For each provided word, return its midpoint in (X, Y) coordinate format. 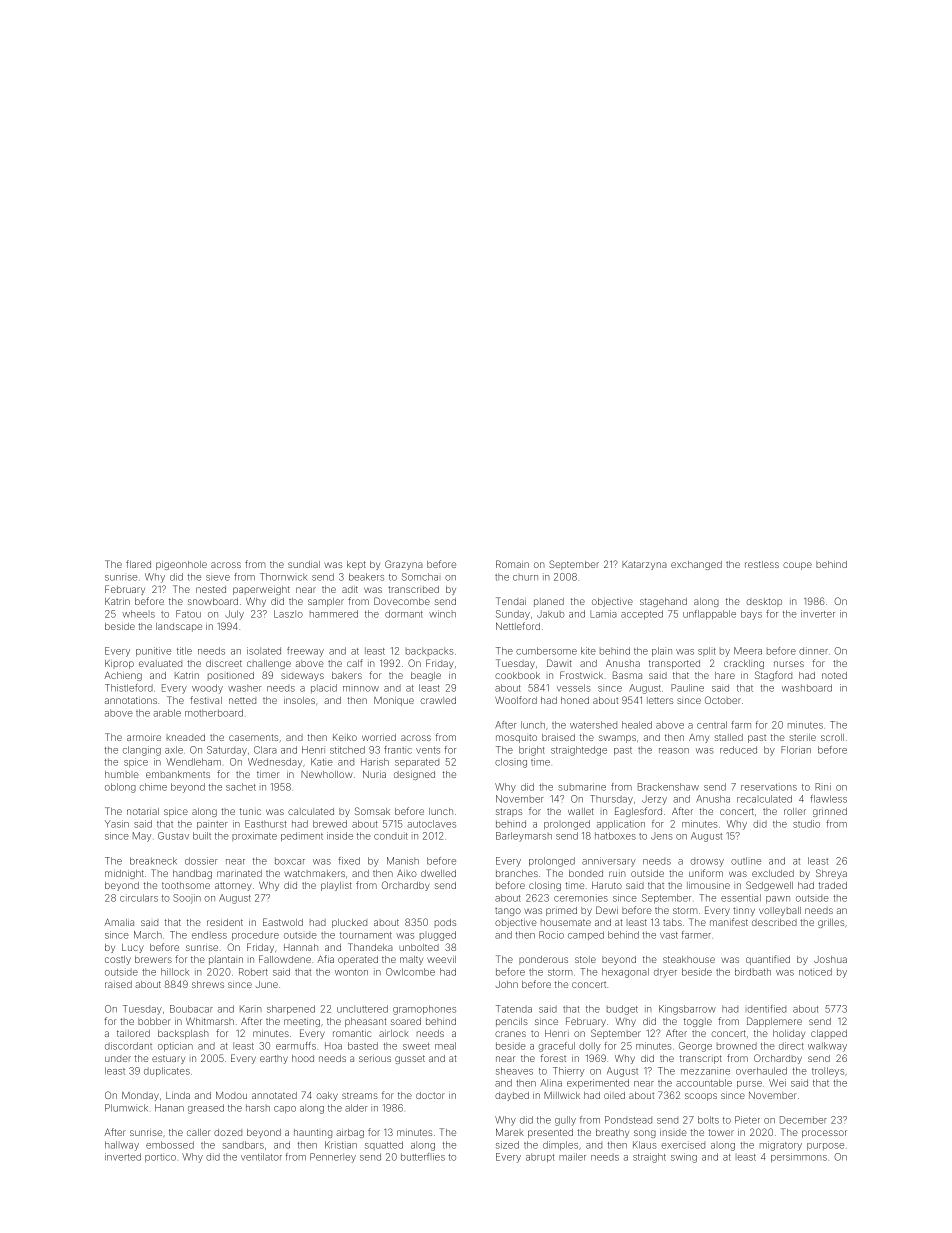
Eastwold (283, 922)
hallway (122, 1146)
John (507, 984)
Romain (512, 564)
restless (762, 564)
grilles (831, 923)
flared (138, 564)
